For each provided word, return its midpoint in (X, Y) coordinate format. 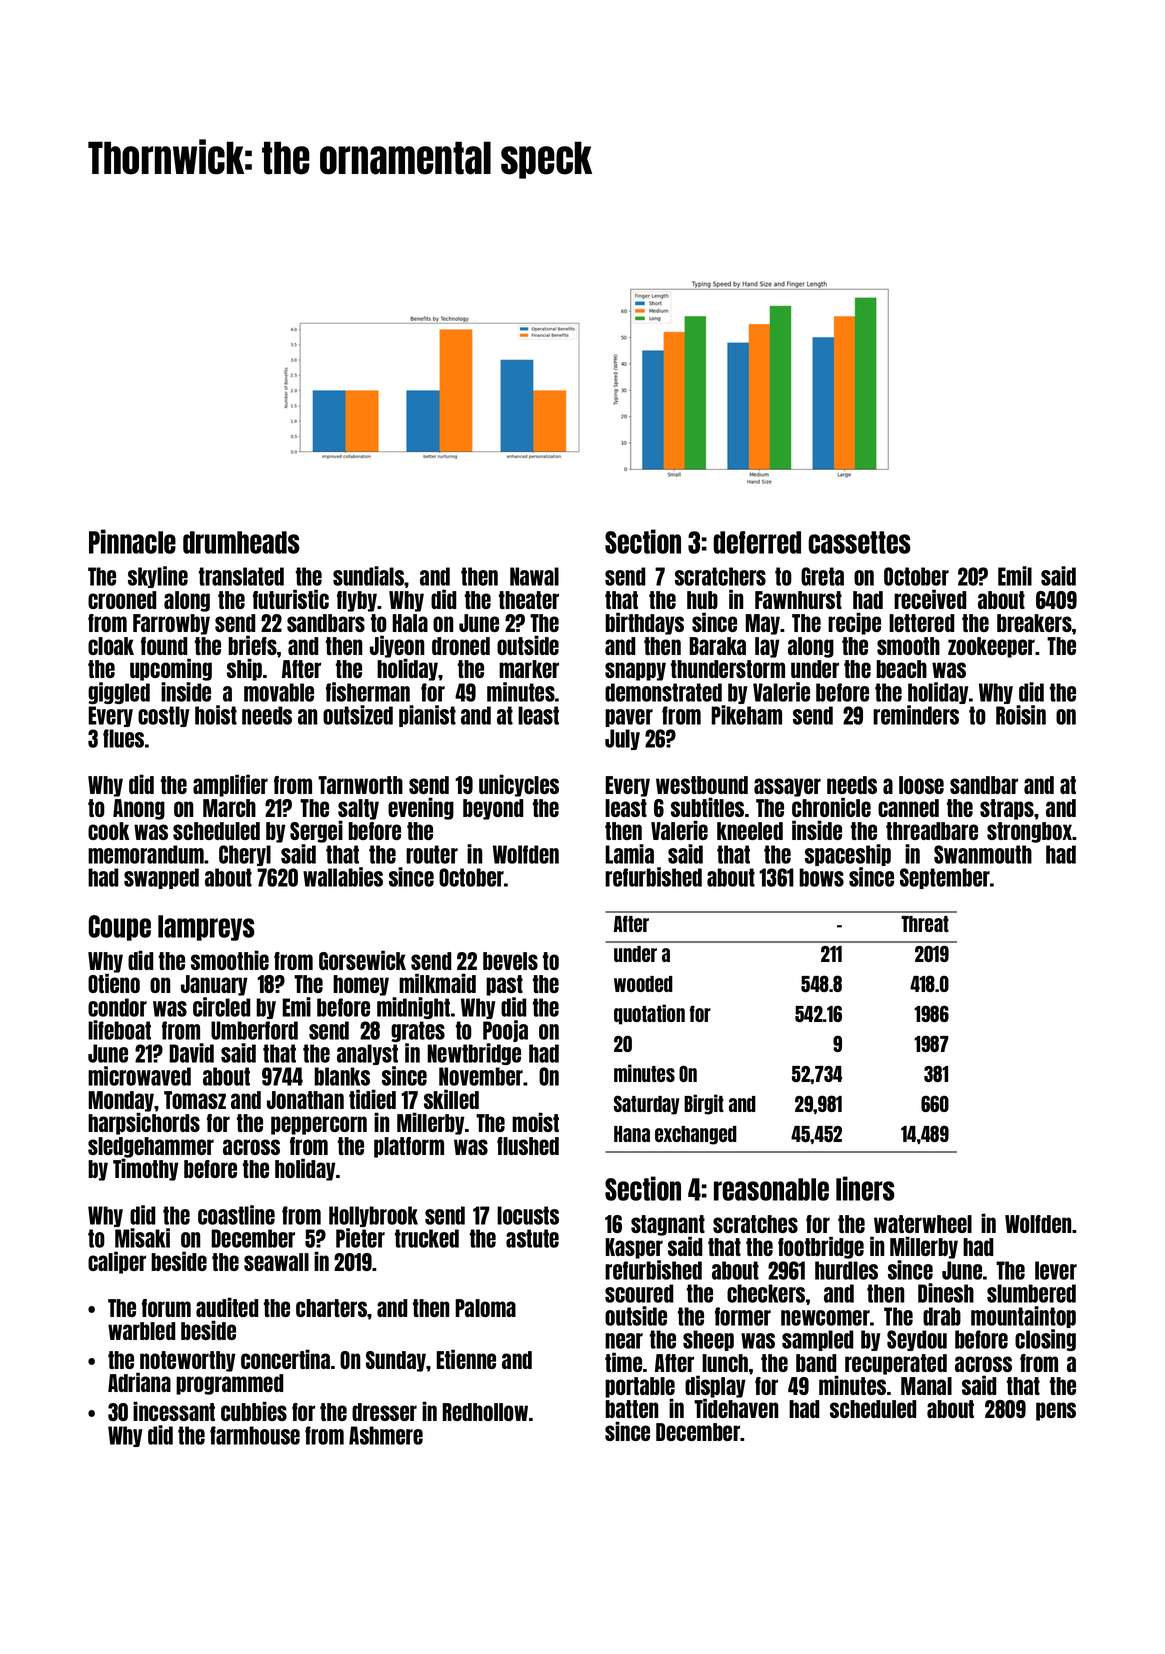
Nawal (534, 576)
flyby (357, 601)
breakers (1034, 623)
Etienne (466, 1359)
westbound (702, 785)
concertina (285, 1359)
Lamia (629, 854)
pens (1056, 1411)
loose (921, 785)
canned (908, 808)
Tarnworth (360, 785)
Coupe (120, 928)
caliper (117, 1262)
